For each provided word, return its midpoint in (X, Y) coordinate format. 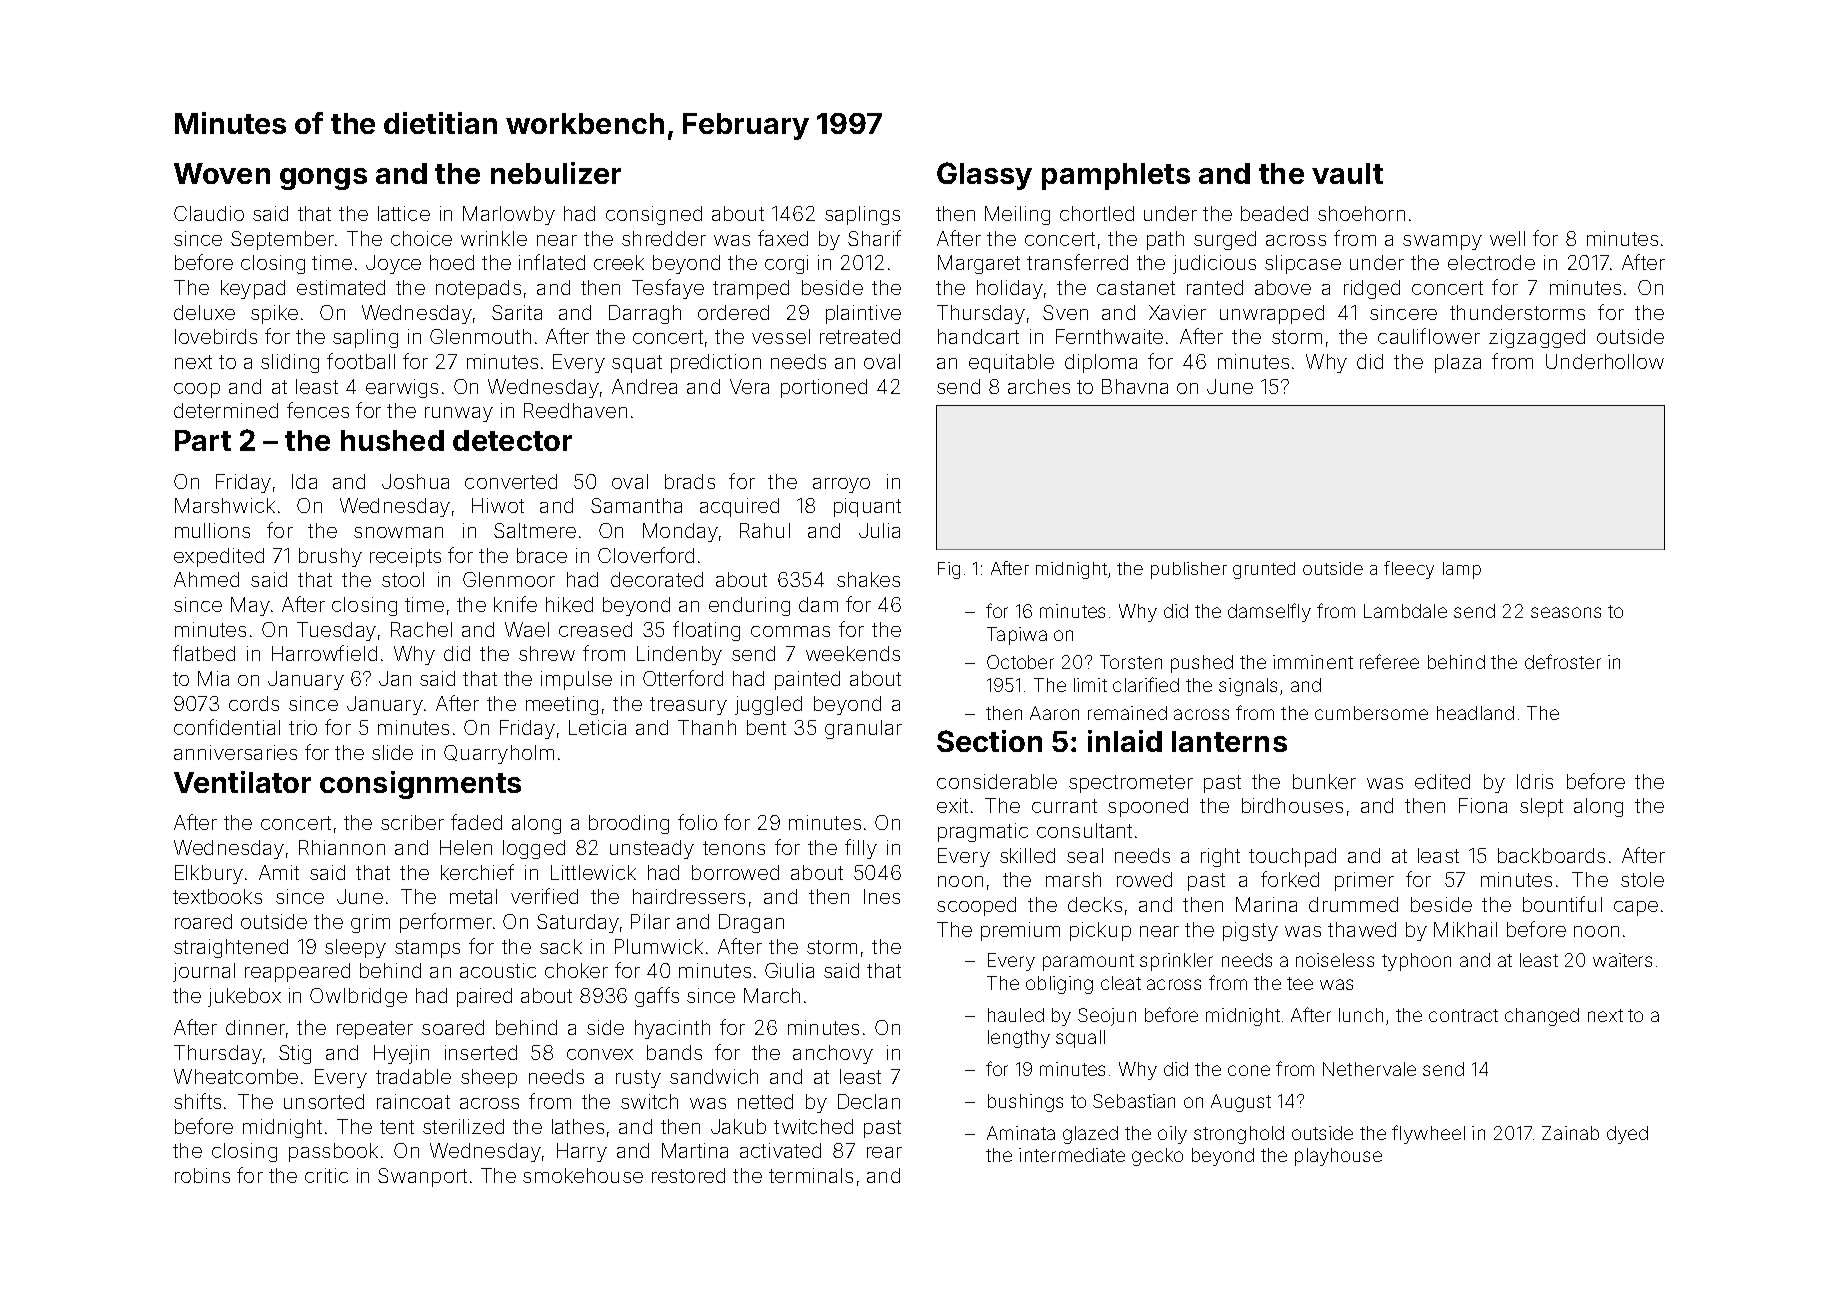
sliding (290, 363)
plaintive (863, 314)
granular (863, 729)
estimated (341, 287)
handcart (978, 336)
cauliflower (1429, 336)
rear (884, 1152)
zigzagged (1537, 338)
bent (766, 727)
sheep (489, 1078)
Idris (1535, 781)
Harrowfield (324, 653)
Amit (279, 872)
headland (1475, 713)
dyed (1627, 1135)
